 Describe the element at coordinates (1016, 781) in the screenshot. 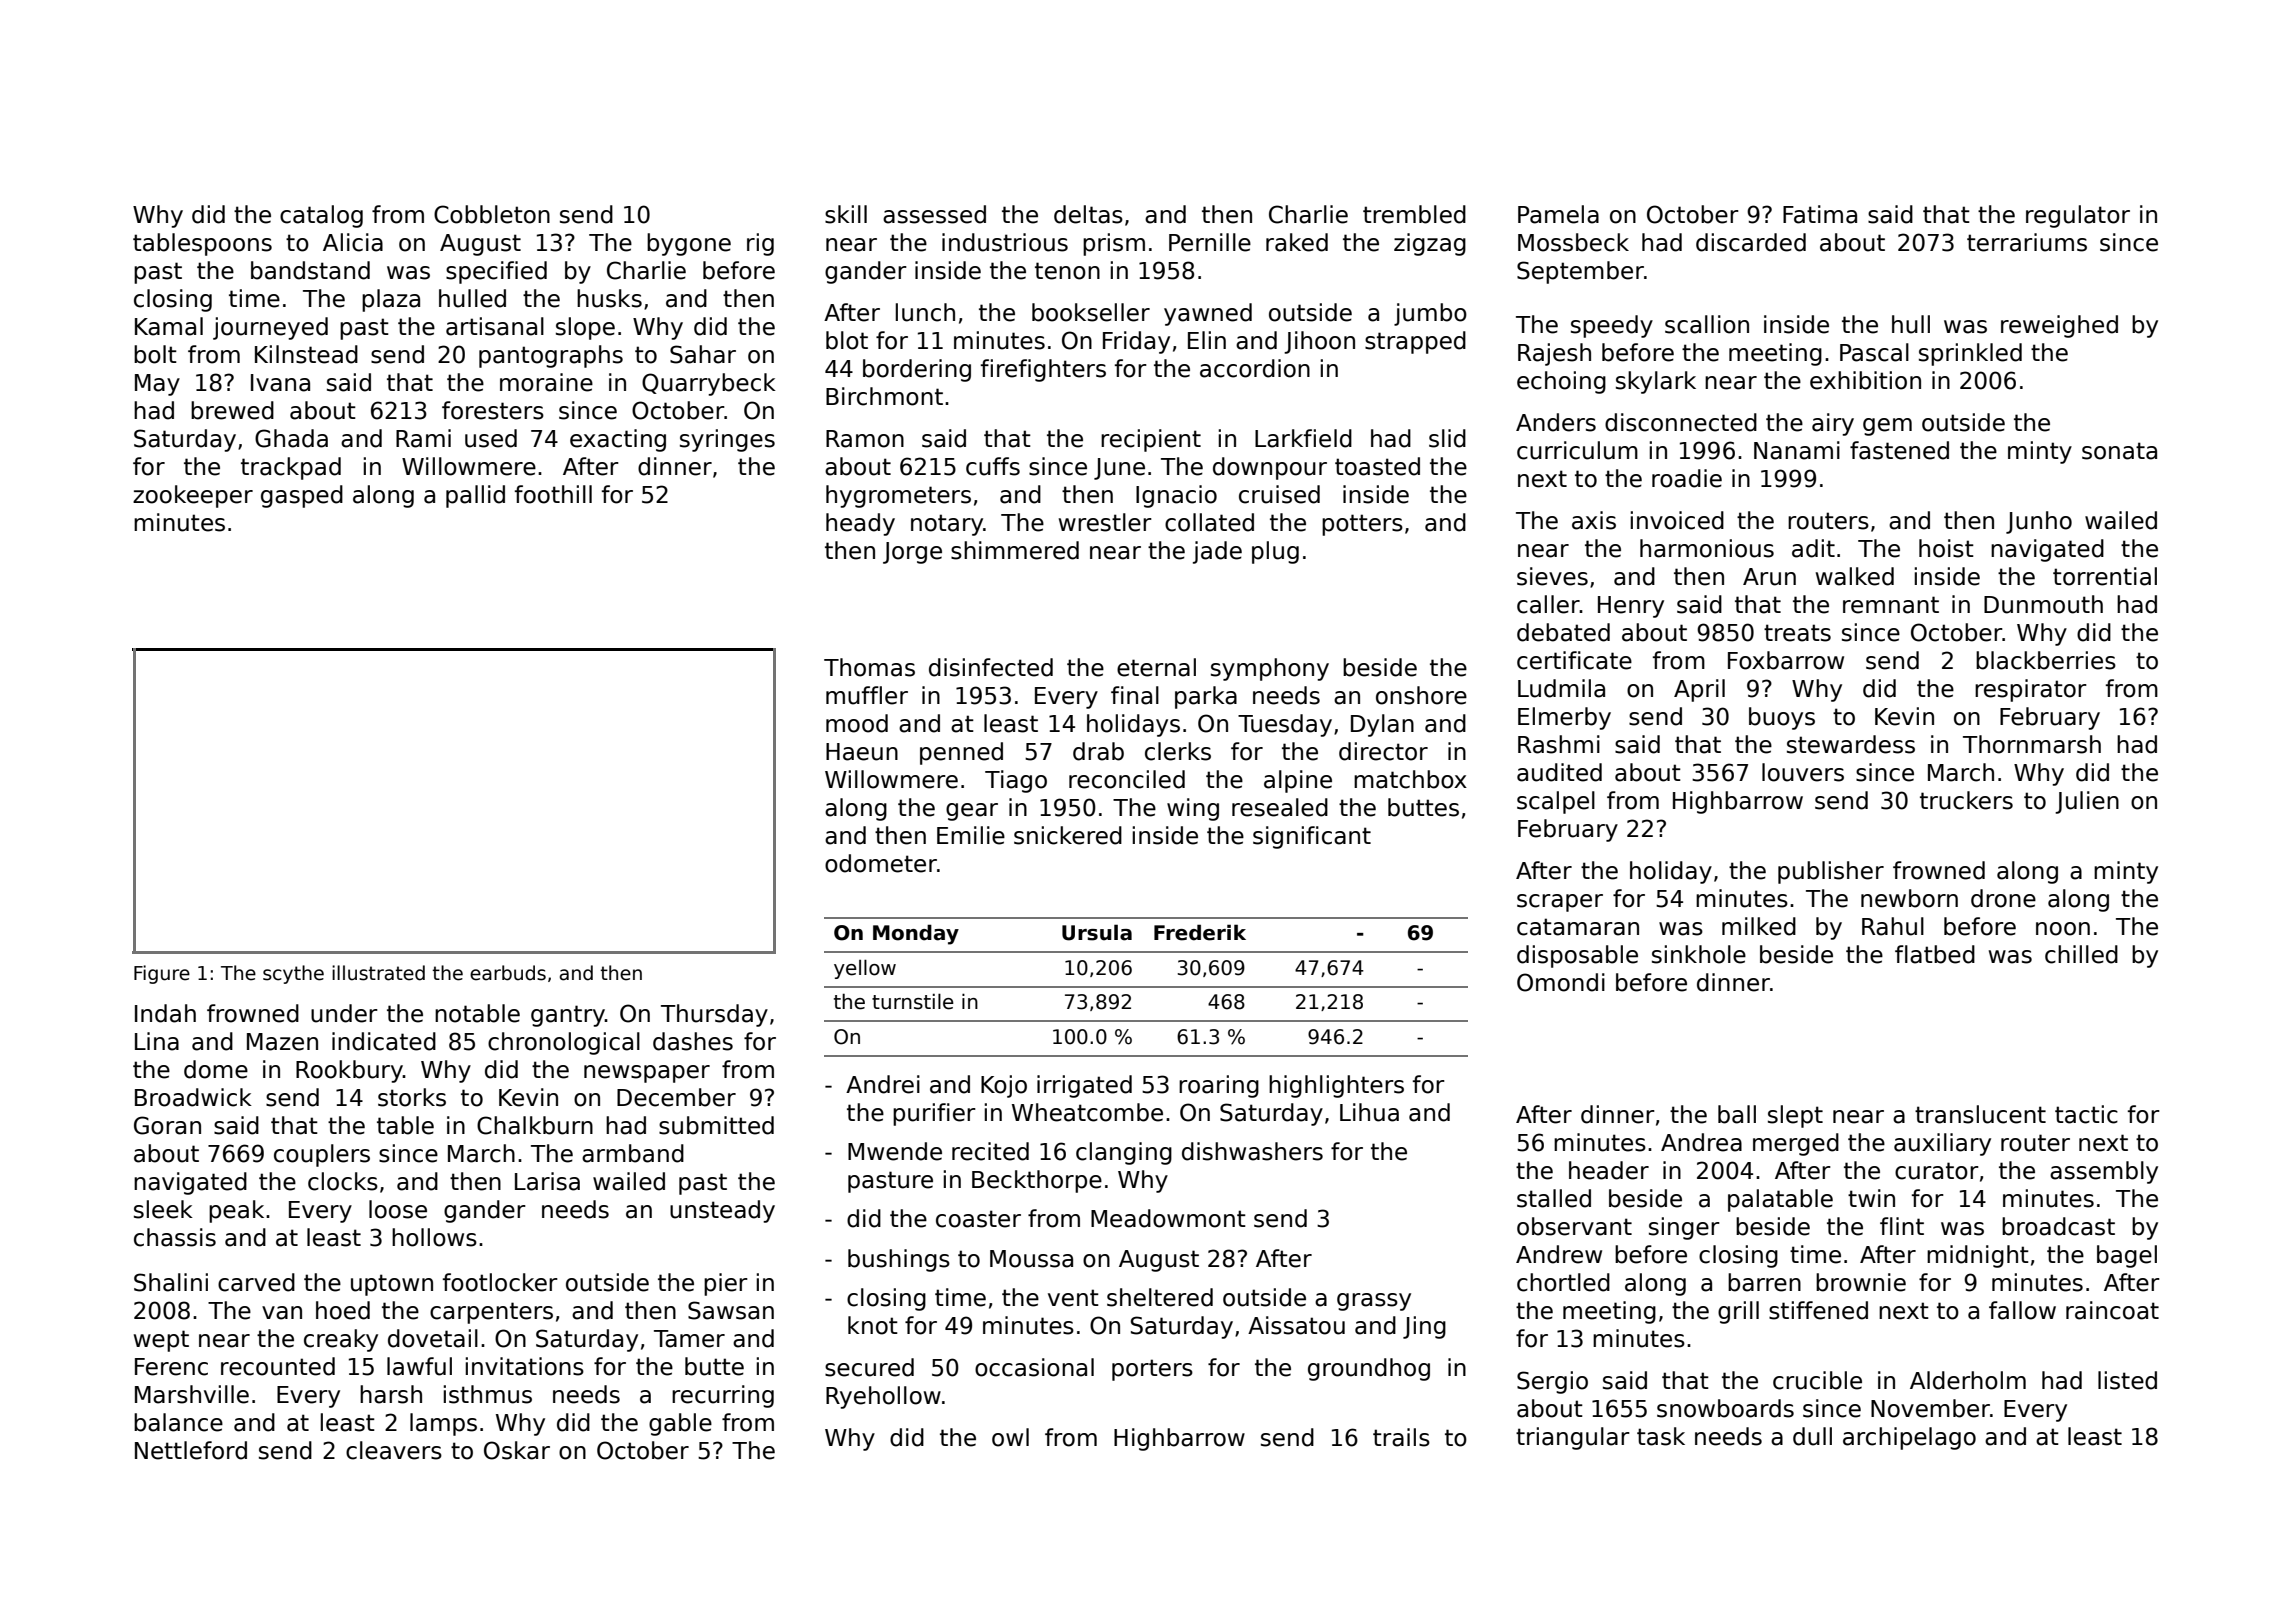

I see `Tiago` at that location.
